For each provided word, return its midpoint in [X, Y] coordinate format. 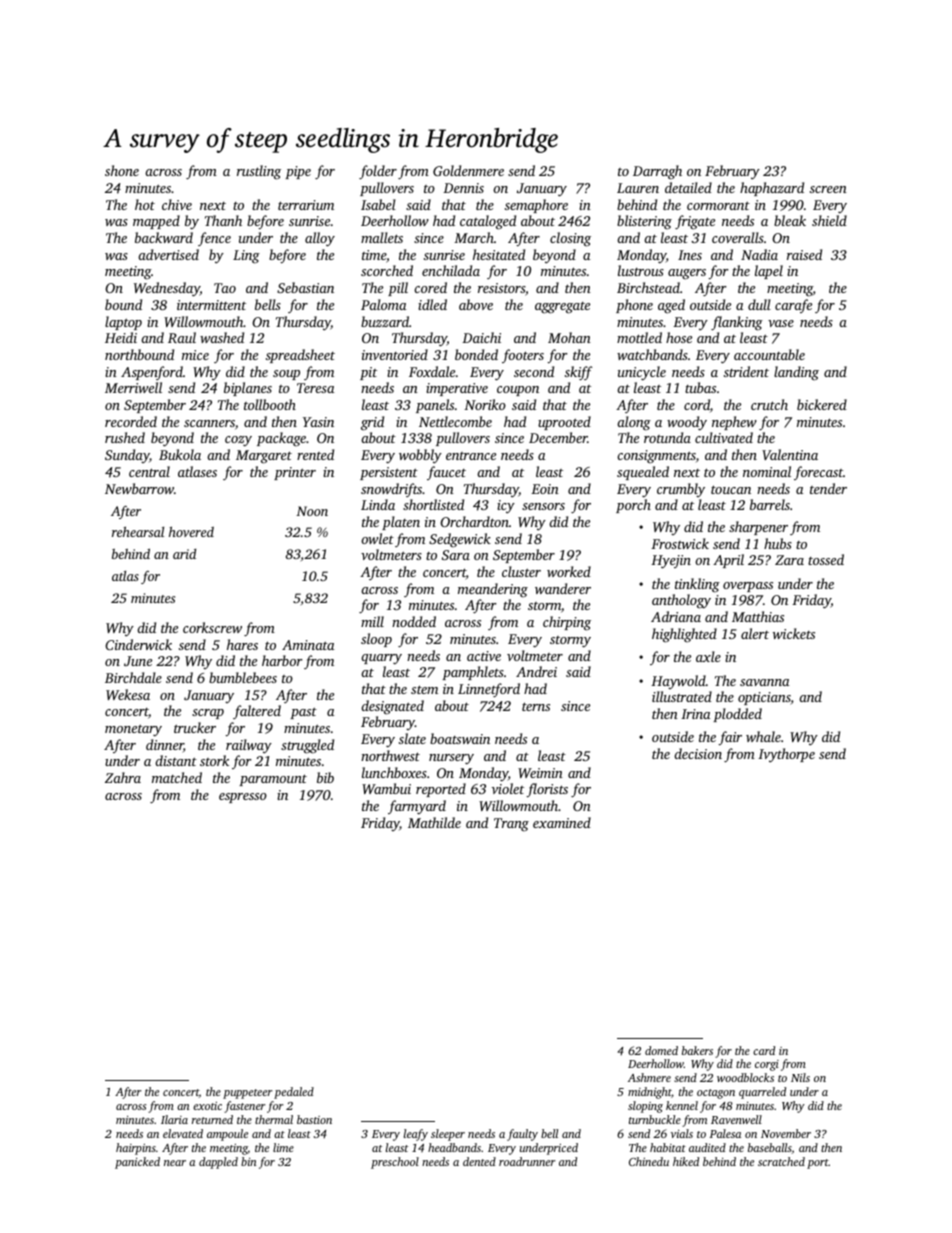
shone [122, 170]
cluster [521, 571]
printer [295, 473]
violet [508, 788]
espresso [243, 798]
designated [392, 707]
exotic [207, 1106]
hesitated [499, 254]
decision [698, 753]
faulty [522, 1135]
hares [242, 644]
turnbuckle [655, 1119]
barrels [770, 504]
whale [763, 736]
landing [796, 373]
